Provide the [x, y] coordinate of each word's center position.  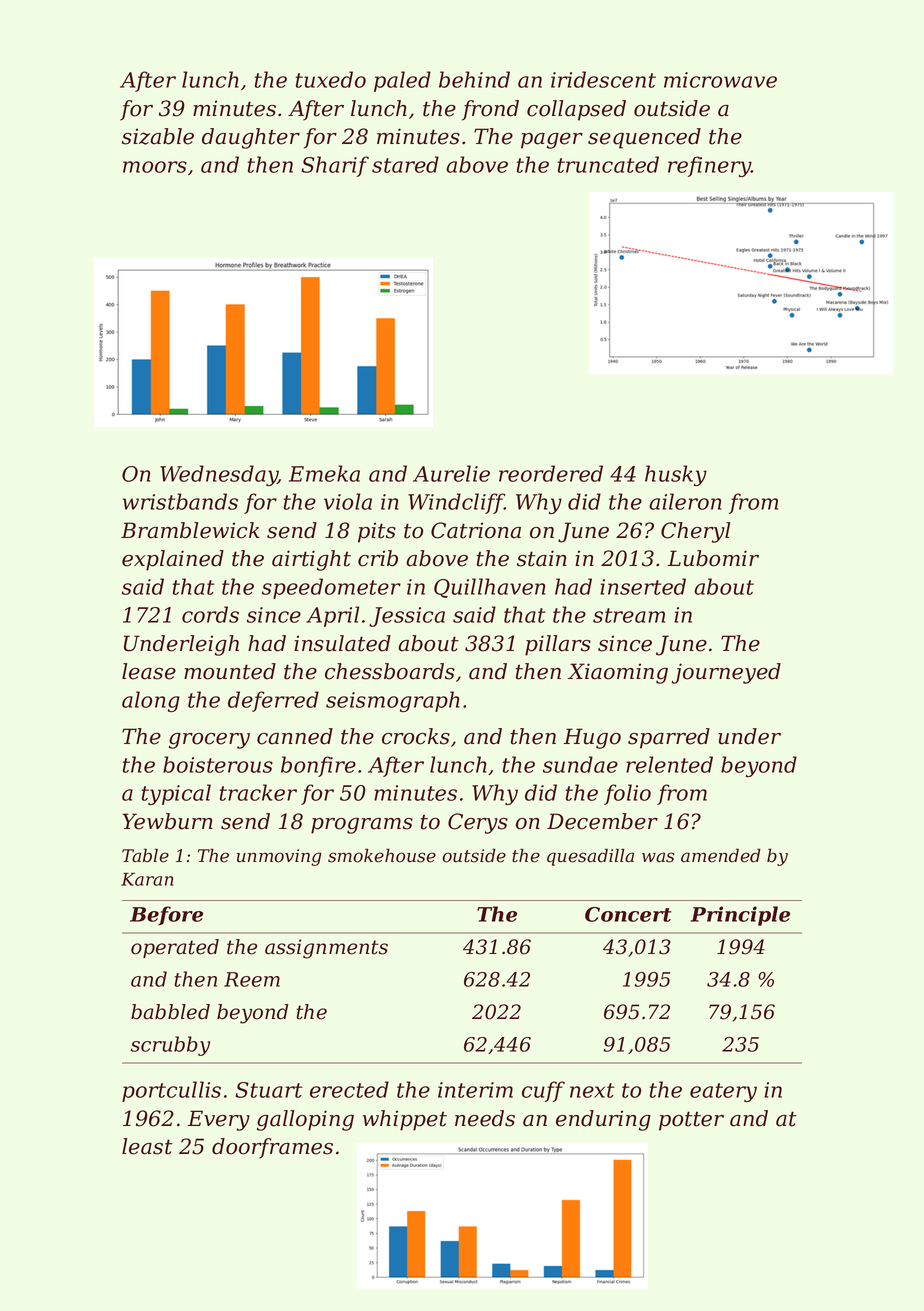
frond [490, 110]
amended [721, 855]
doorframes [272, 1148]
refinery [709, 166]
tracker [258, 792]
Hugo [592, 738]
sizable [158, 136]
